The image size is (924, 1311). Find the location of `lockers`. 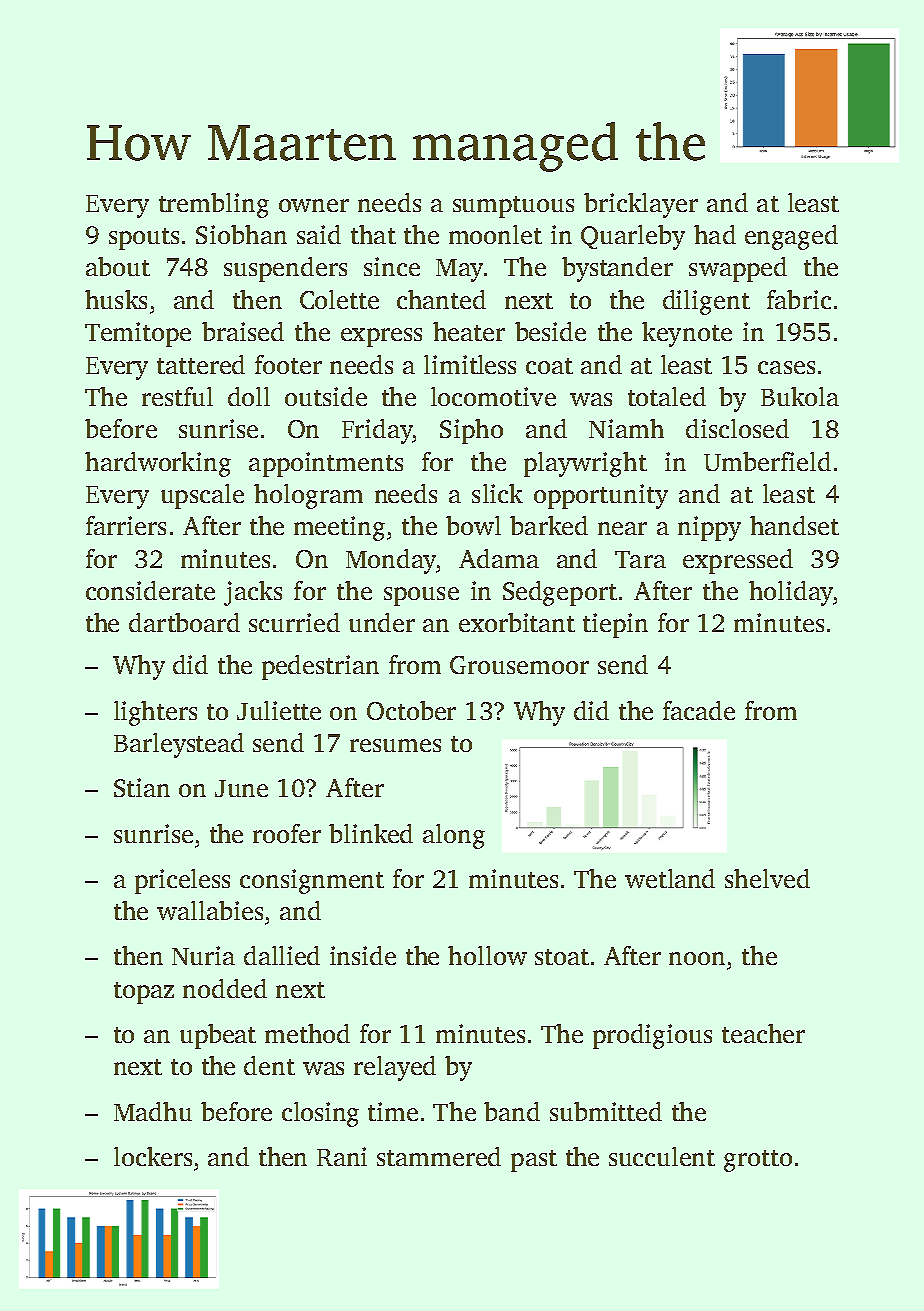

lockers is located at coordinates (153, 1156).
